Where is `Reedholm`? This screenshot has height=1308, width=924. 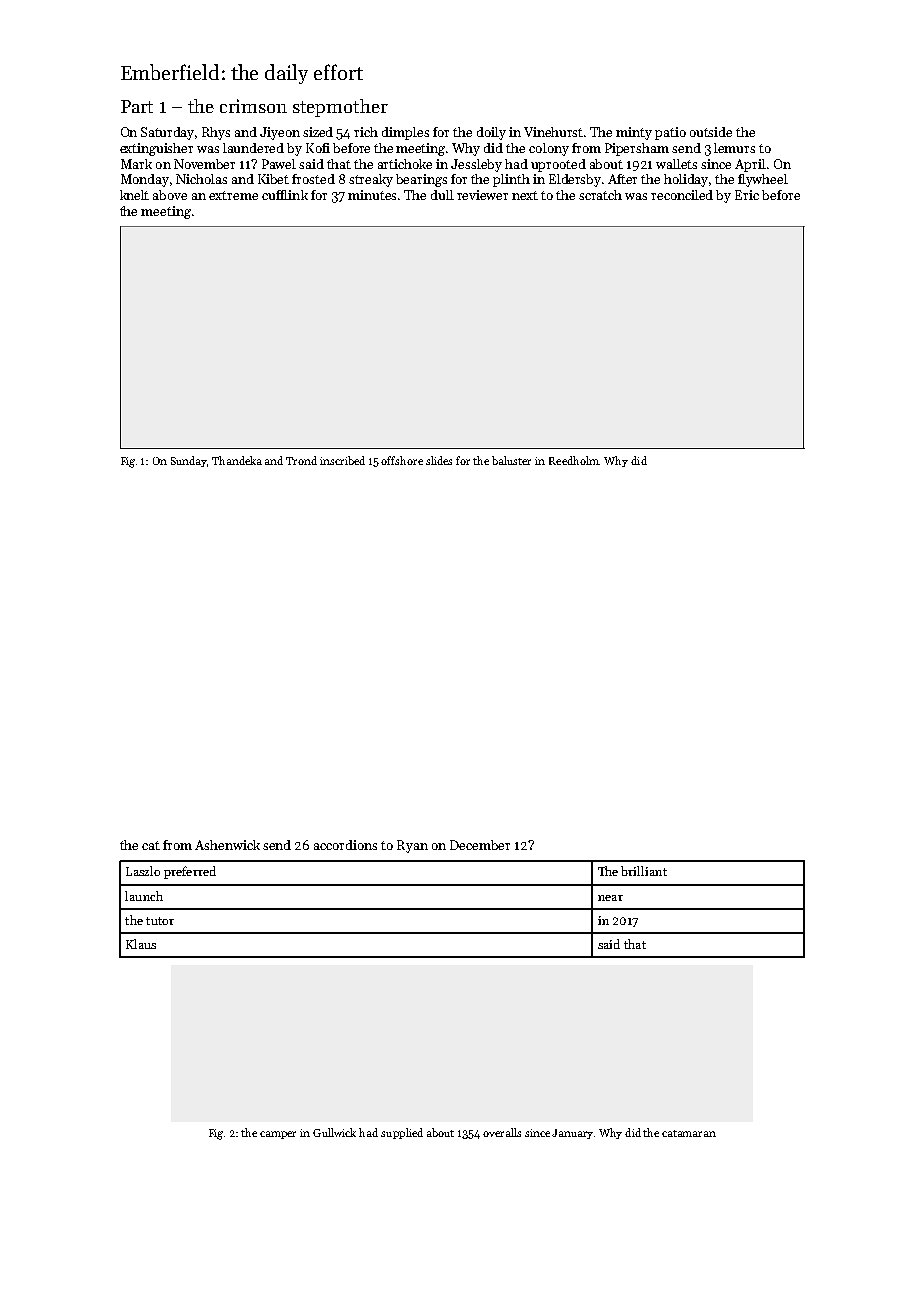
Reedholm is located at coordinates (574, 460).
